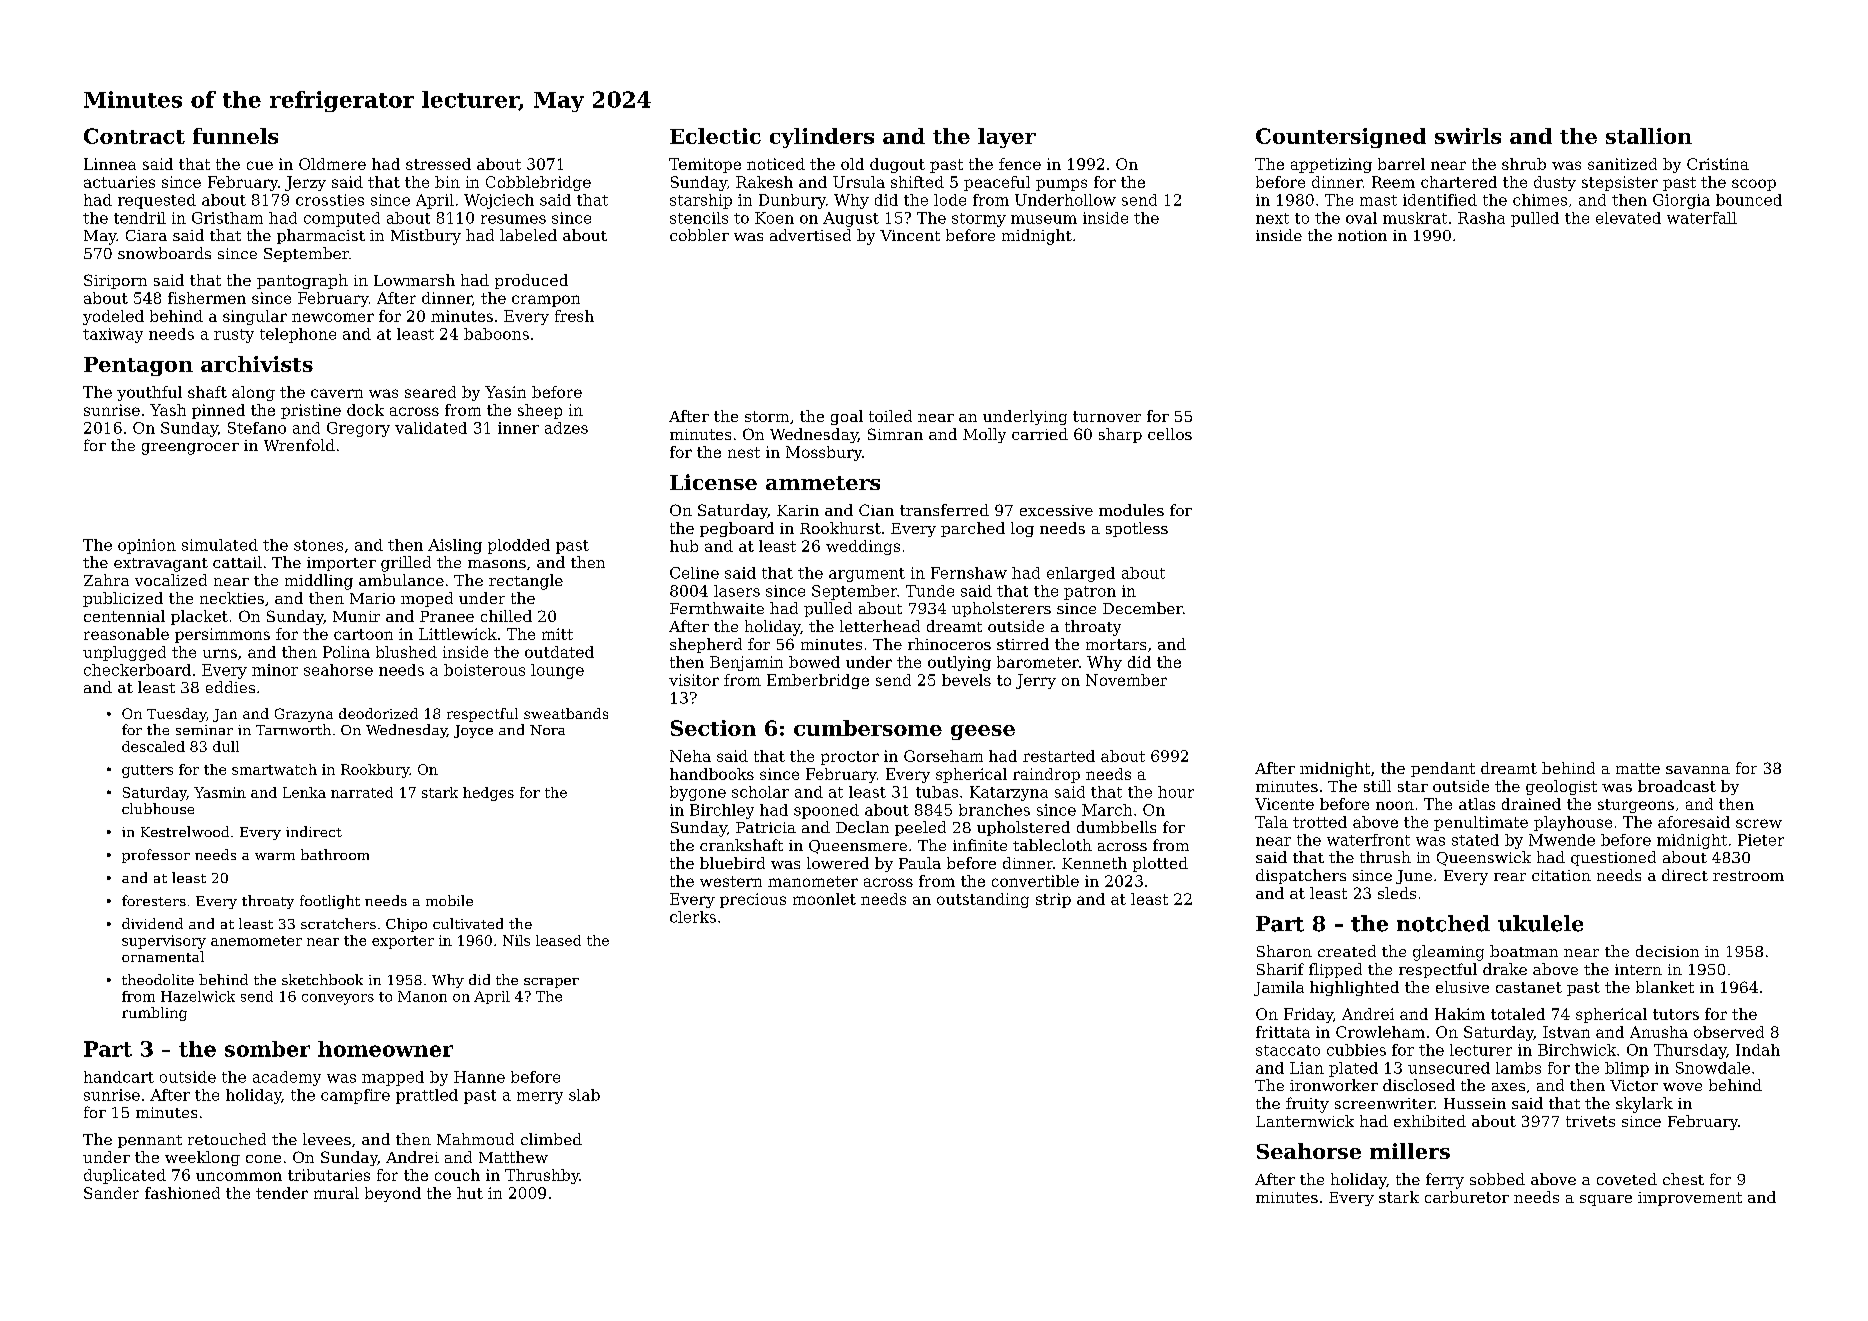 This document has width=1868, height=1321. What do you see at coordinates (1170, 434) in the document?
I see `cellos` at bounding box center [1170, 434].
